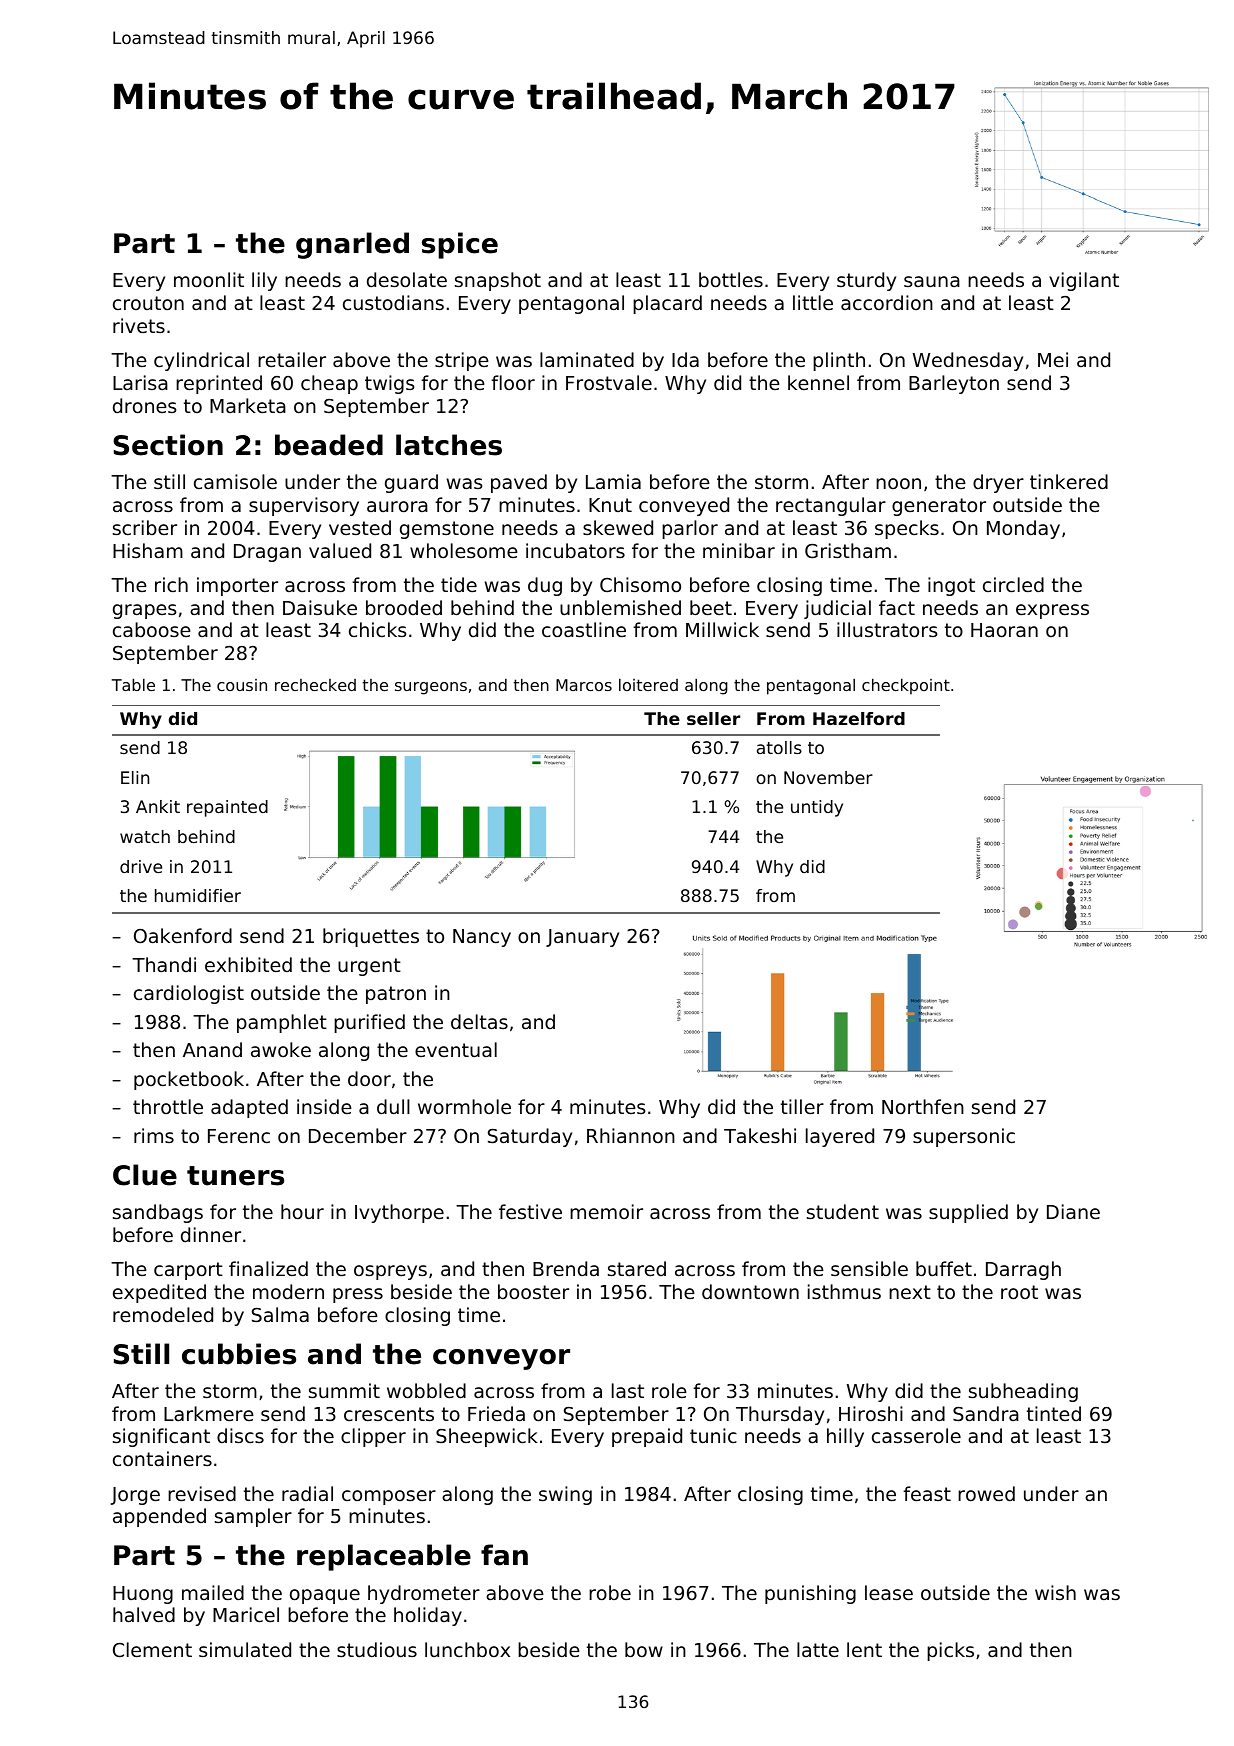  I want to click on swing, so click(565, 1495).
